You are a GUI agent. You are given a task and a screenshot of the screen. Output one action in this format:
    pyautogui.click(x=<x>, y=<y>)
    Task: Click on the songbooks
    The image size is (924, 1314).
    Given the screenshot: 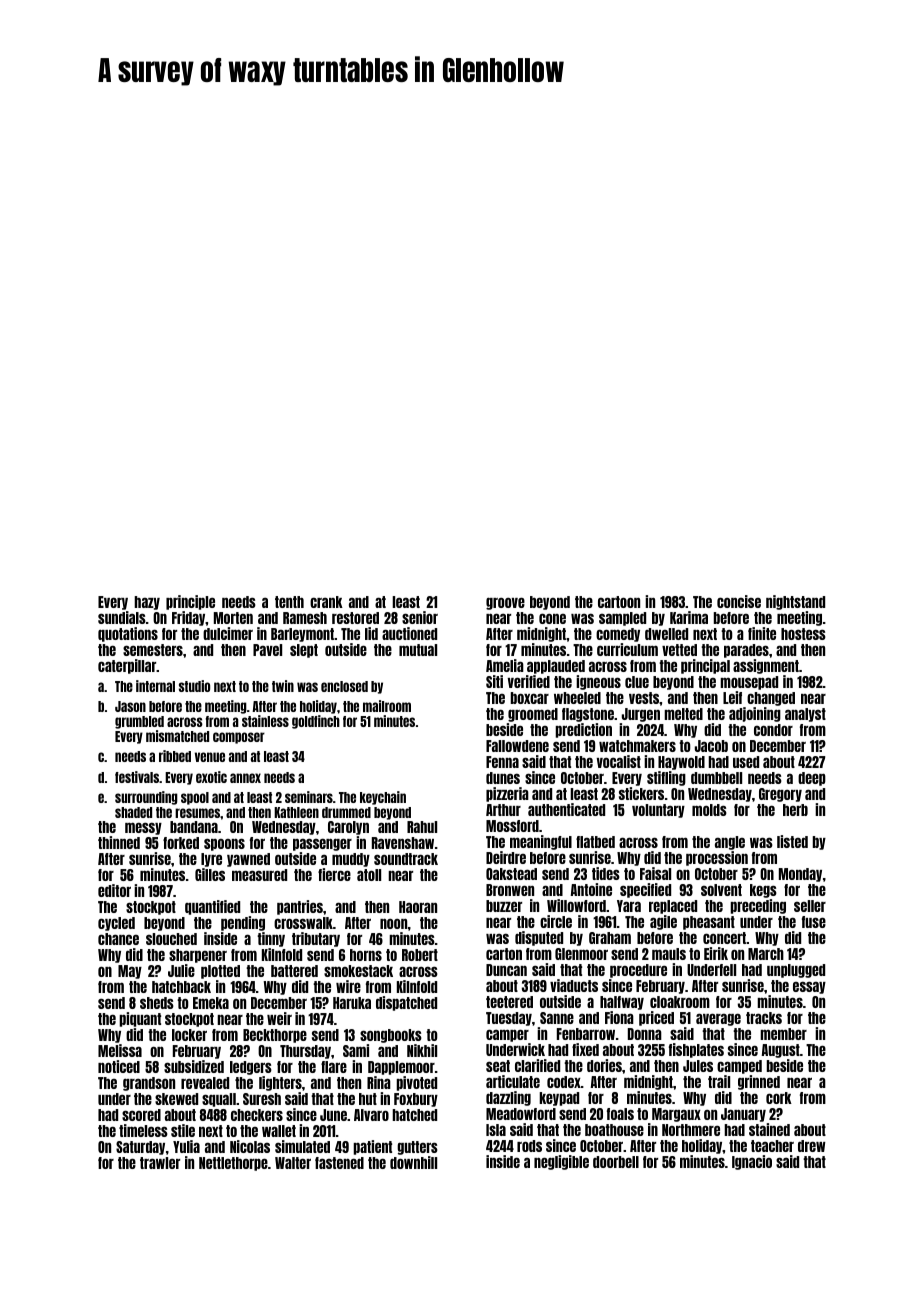 What is the action you would take?
    pyautogui.click(x=391, y=1036)
